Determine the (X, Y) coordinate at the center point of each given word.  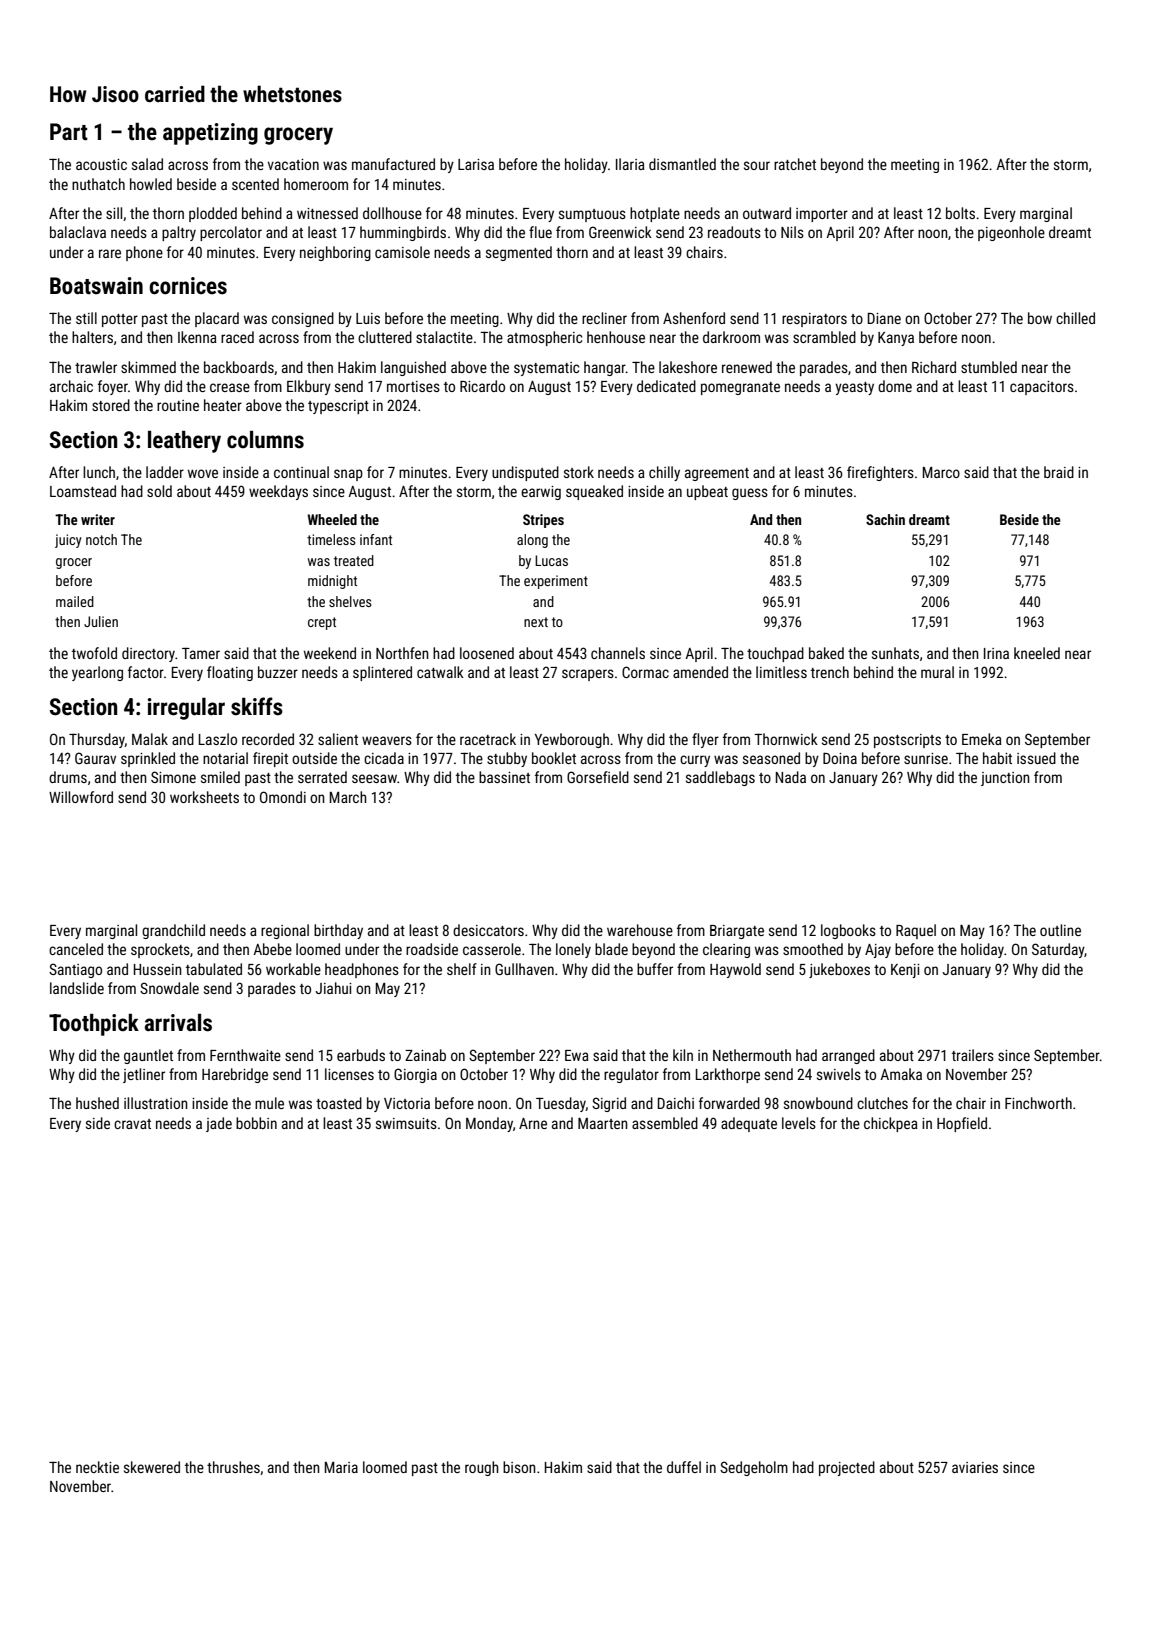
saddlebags (720, 778)
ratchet (795, 164)
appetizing (210, 134)
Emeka (982, 739)
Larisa (476, 164)
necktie (97, 1467)
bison (519, 1467)
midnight (332, 582)
